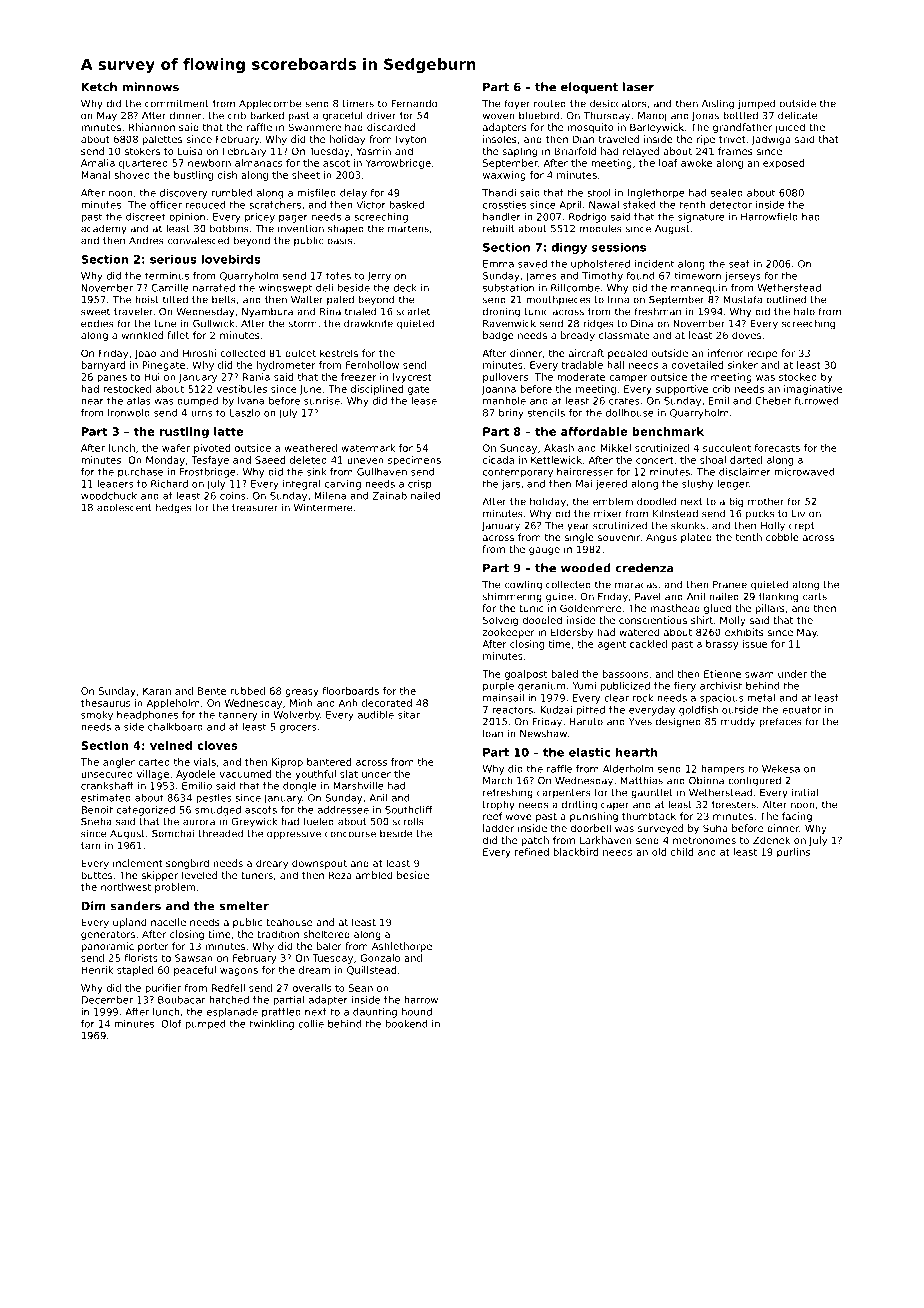 The image size is (924, 1308). I want to click on twinkling, so click(271, 1025).
